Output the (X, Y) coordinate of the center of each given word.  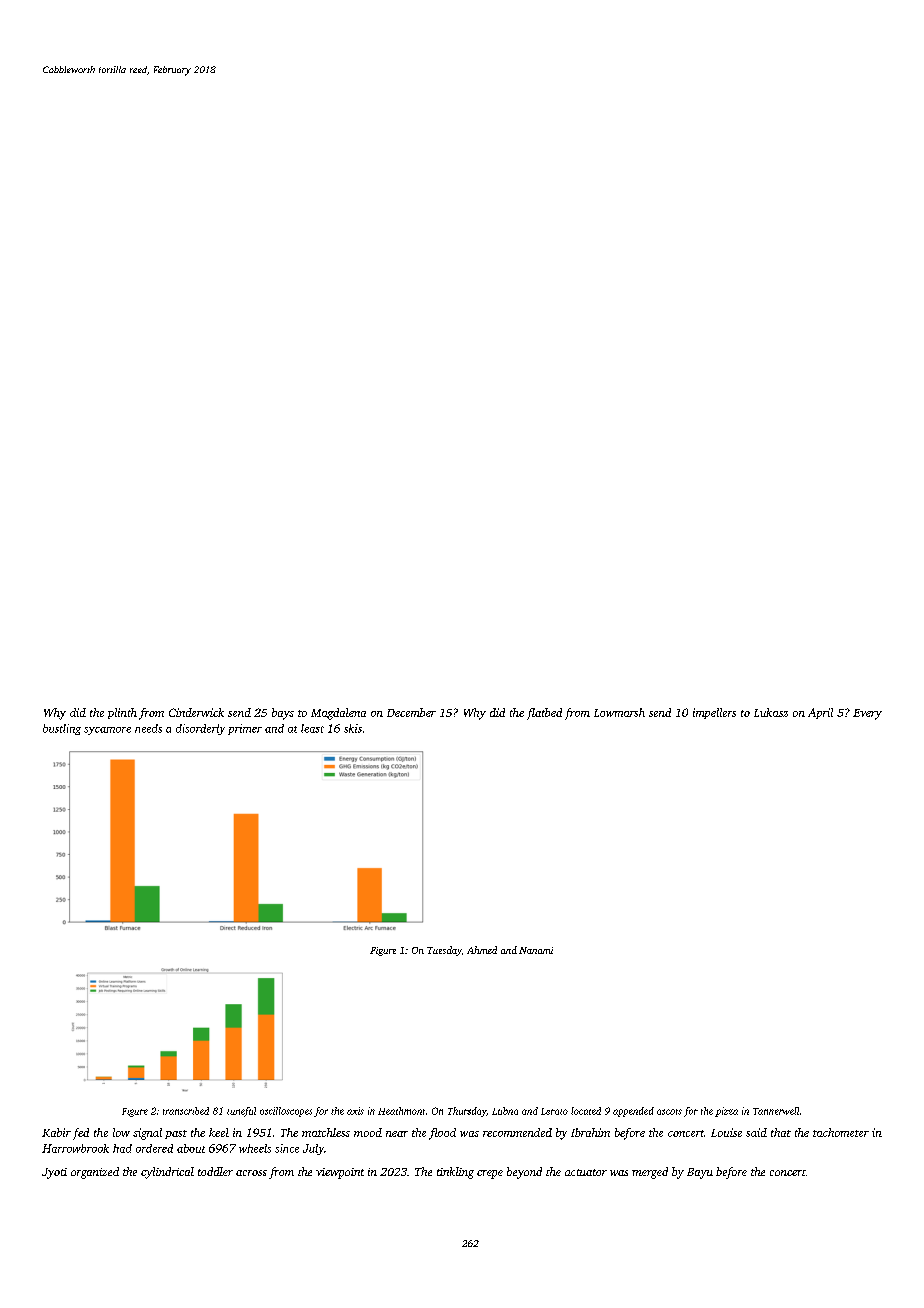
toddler (215, 1171)
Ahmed (482, 950)
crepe (490, 1174)
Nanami (536, 950)
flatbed (544, 714)
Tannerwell (776, 1111)
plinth (122, 713)
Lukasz (771, 712)
